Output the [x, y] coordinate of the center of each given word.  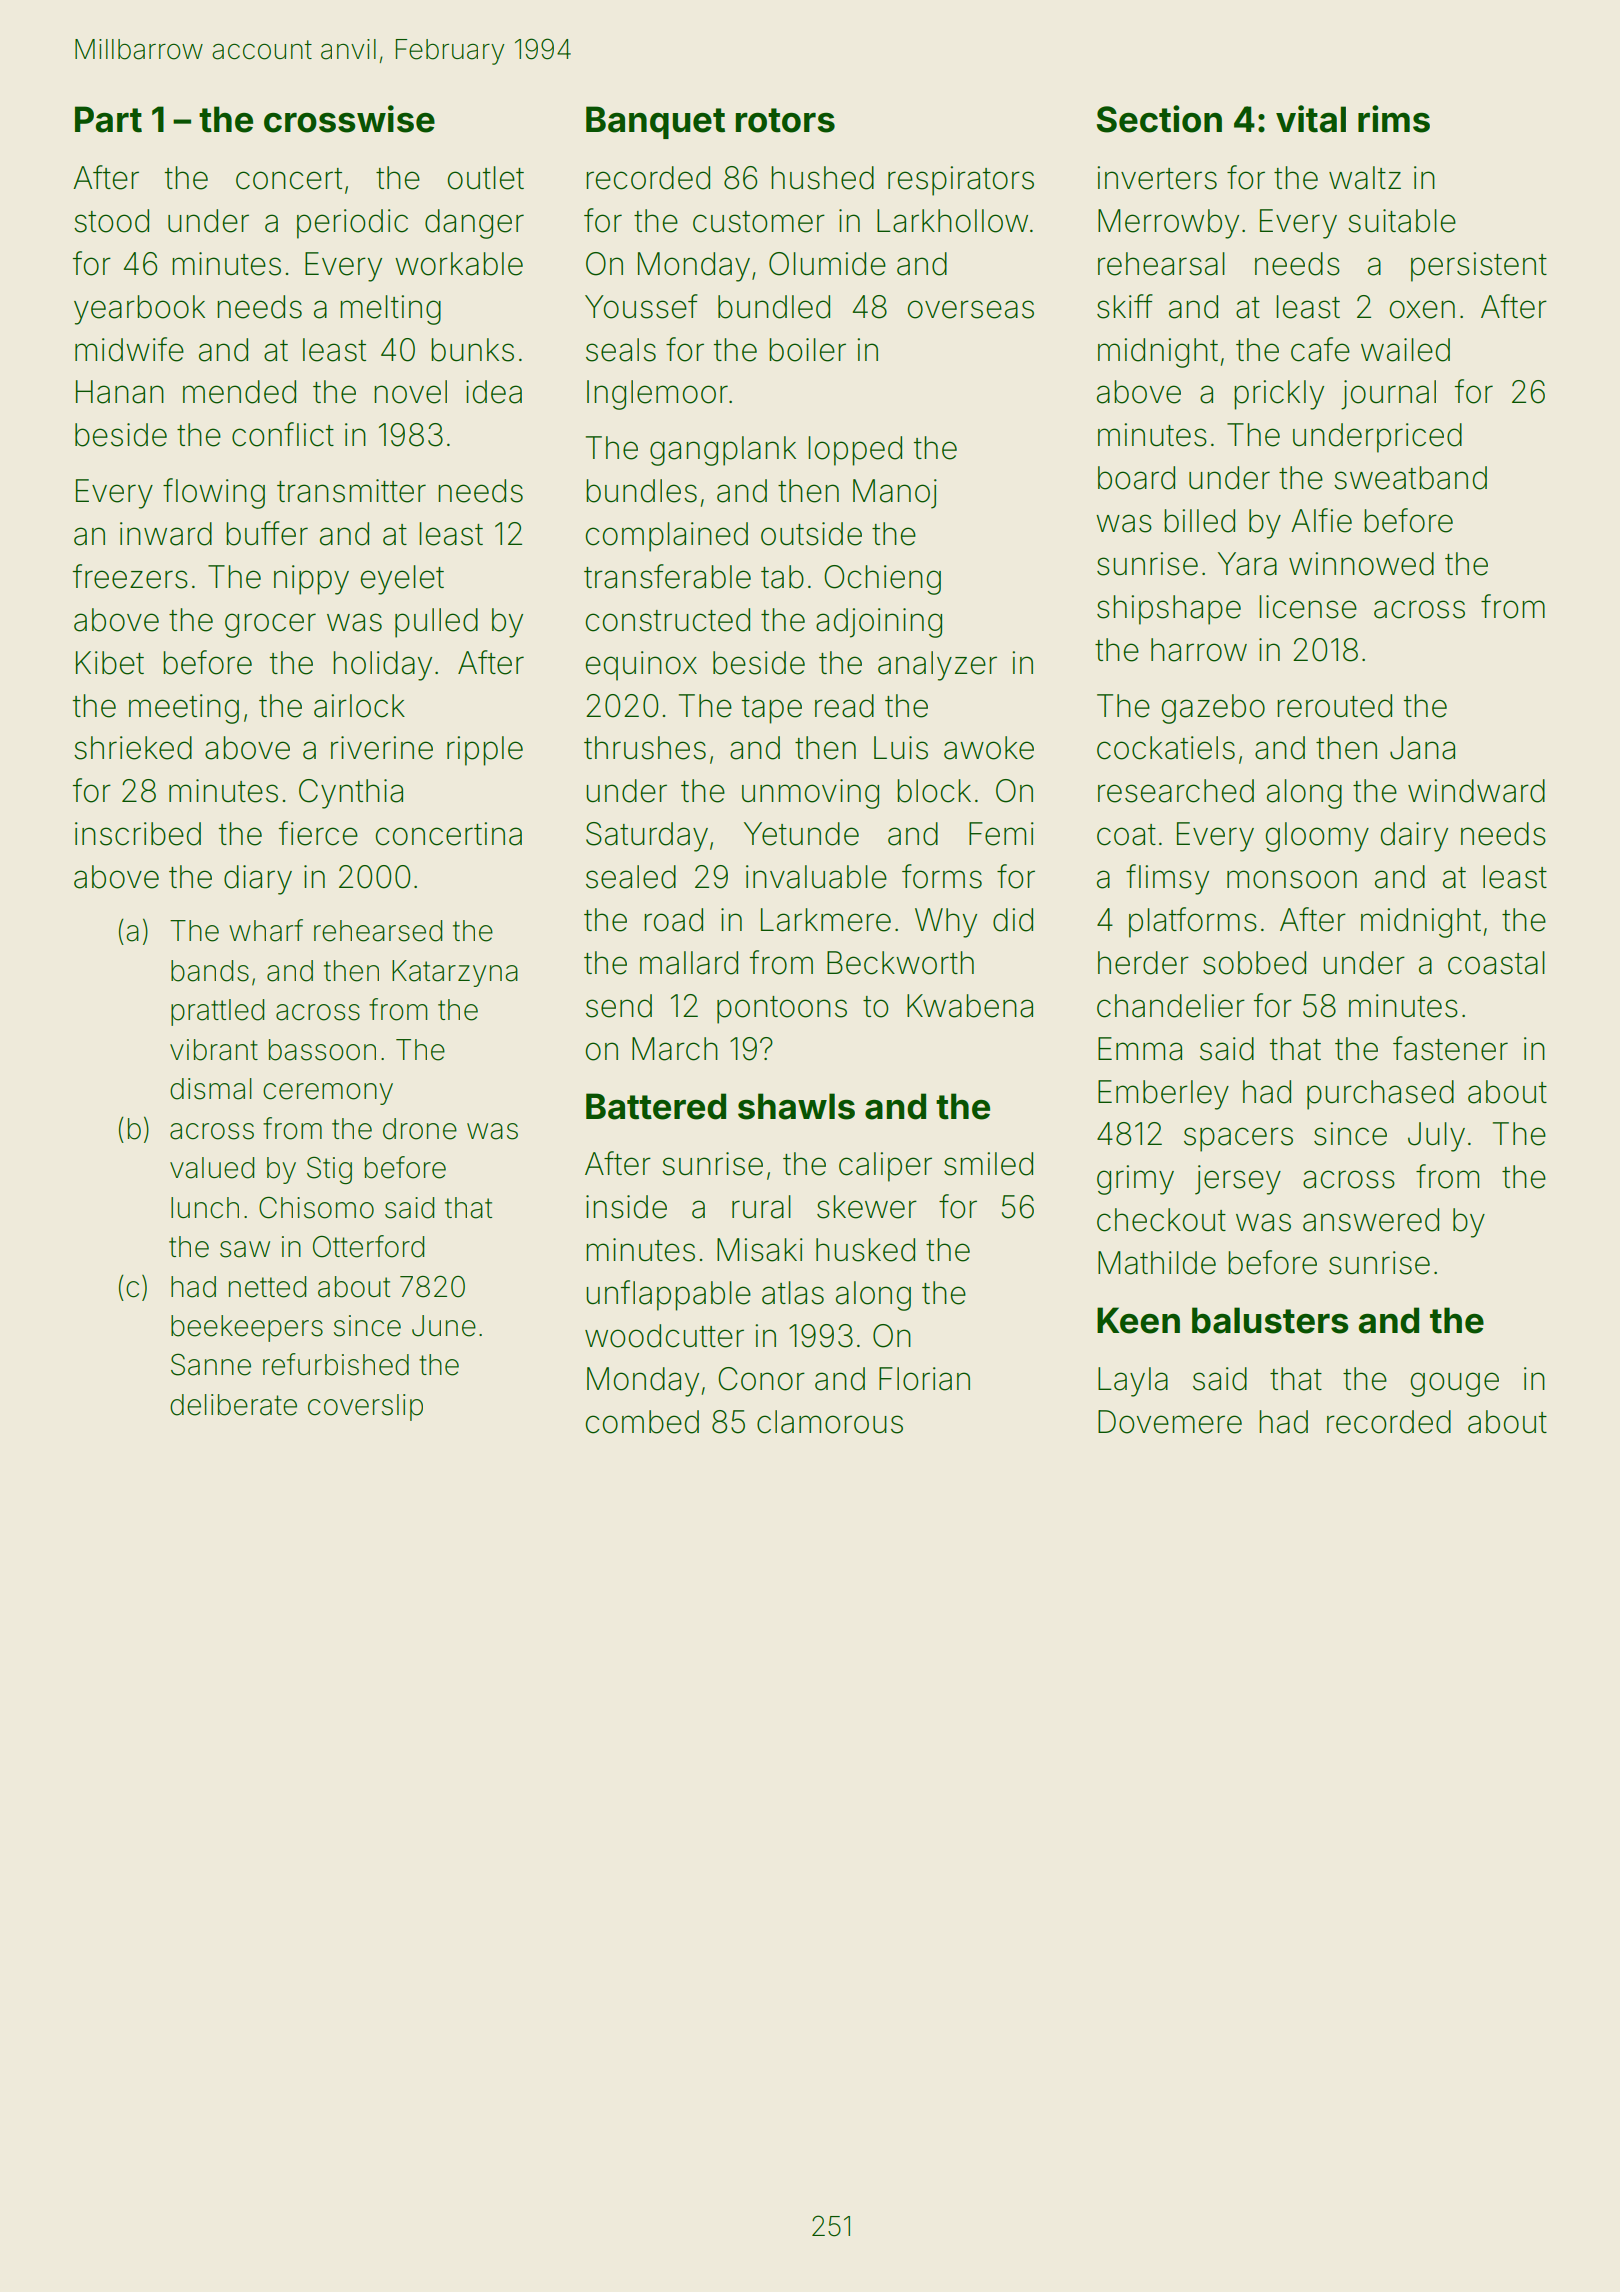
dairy [1414, 837]
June [444, 1326]
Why [946, 923]
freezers [130, 576]
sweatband [1410, 478]
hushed [822, 178]
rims [1394, 119]
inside [626, 1207]
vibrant [214, 1050]
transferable [667, 576]
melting [390, 310]
